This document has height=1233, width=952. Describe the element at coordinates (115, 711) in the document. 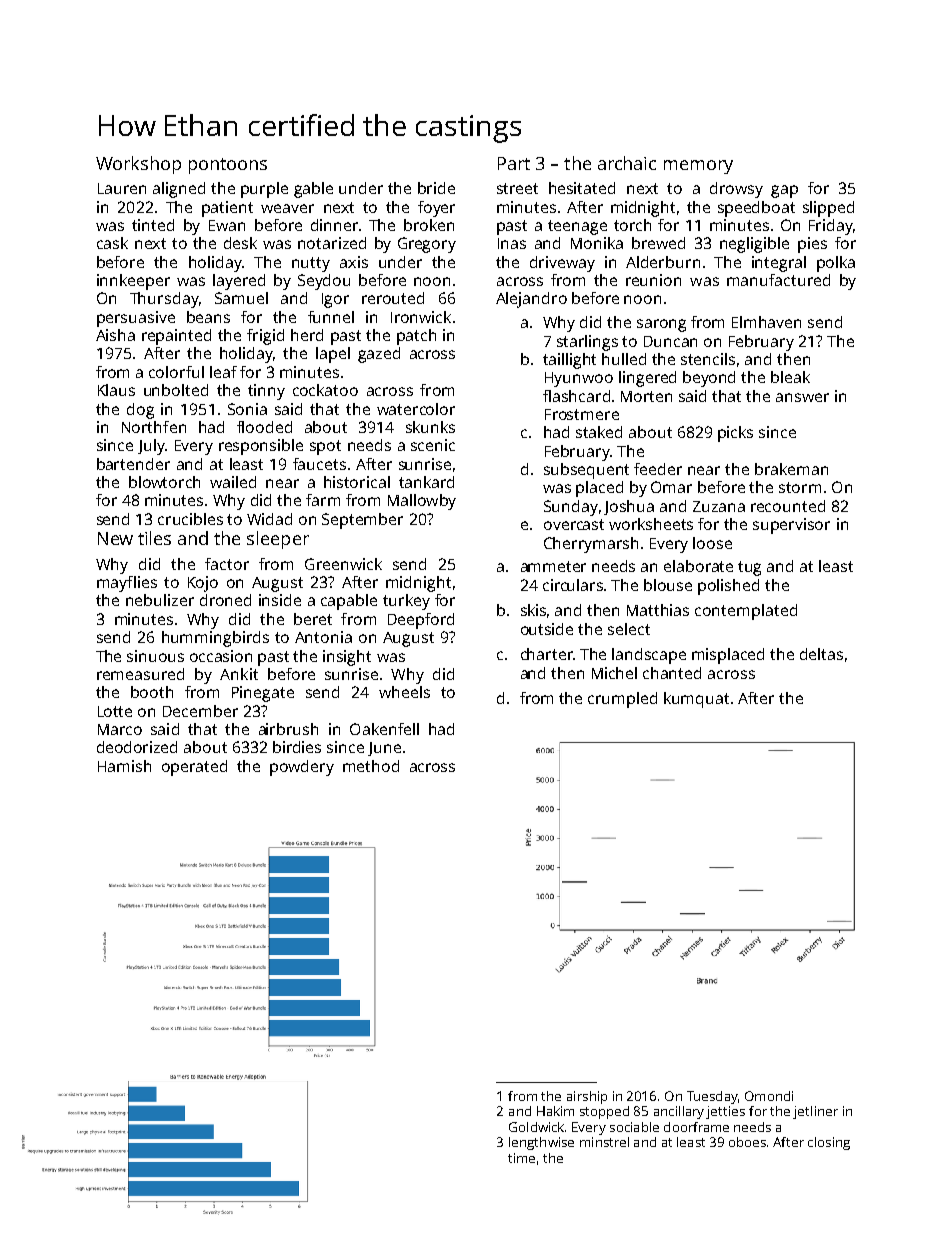

I see `Lotte` at that location.
